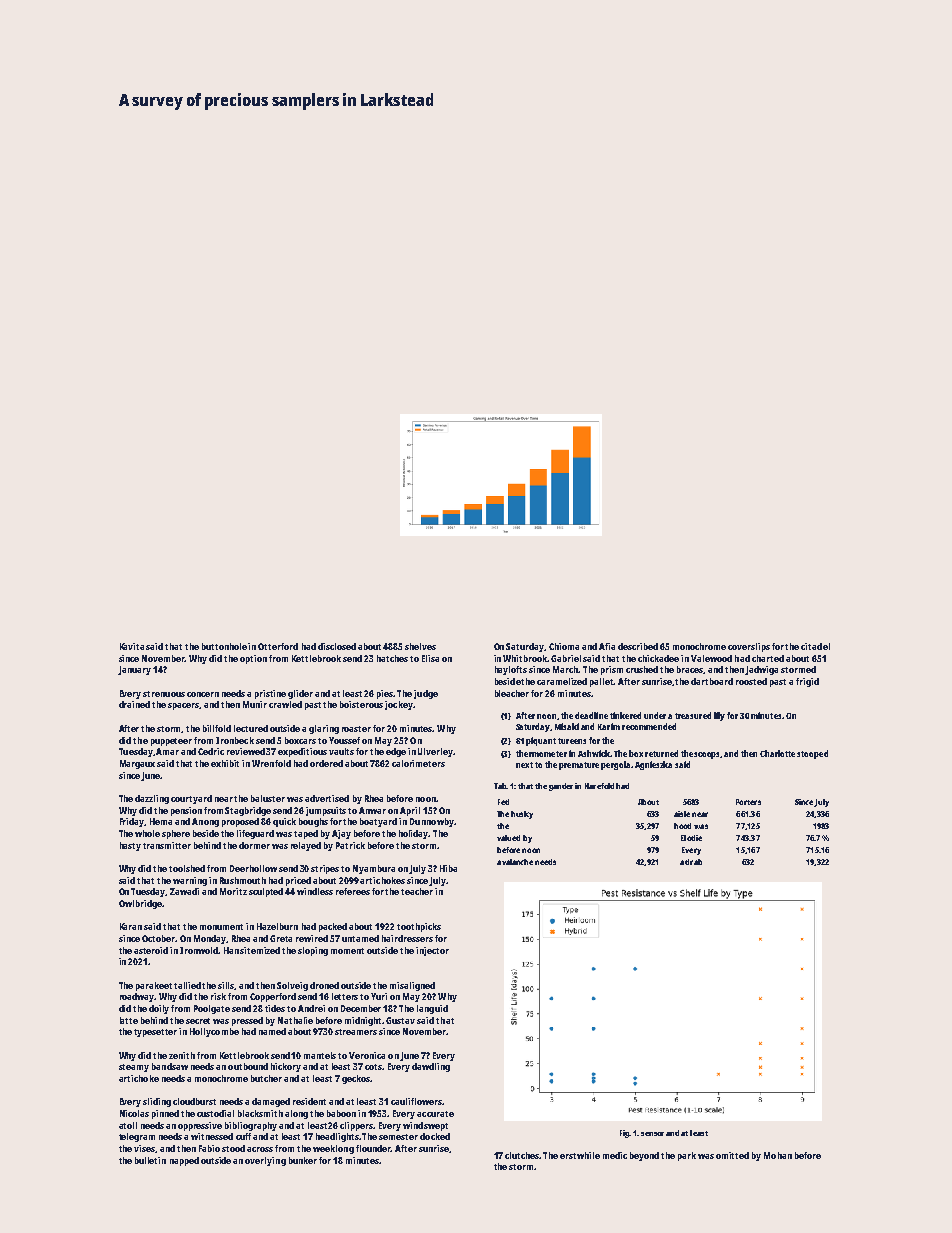 This document has width=952, height=1233. I want to click on napped, so click(184, 1161).
